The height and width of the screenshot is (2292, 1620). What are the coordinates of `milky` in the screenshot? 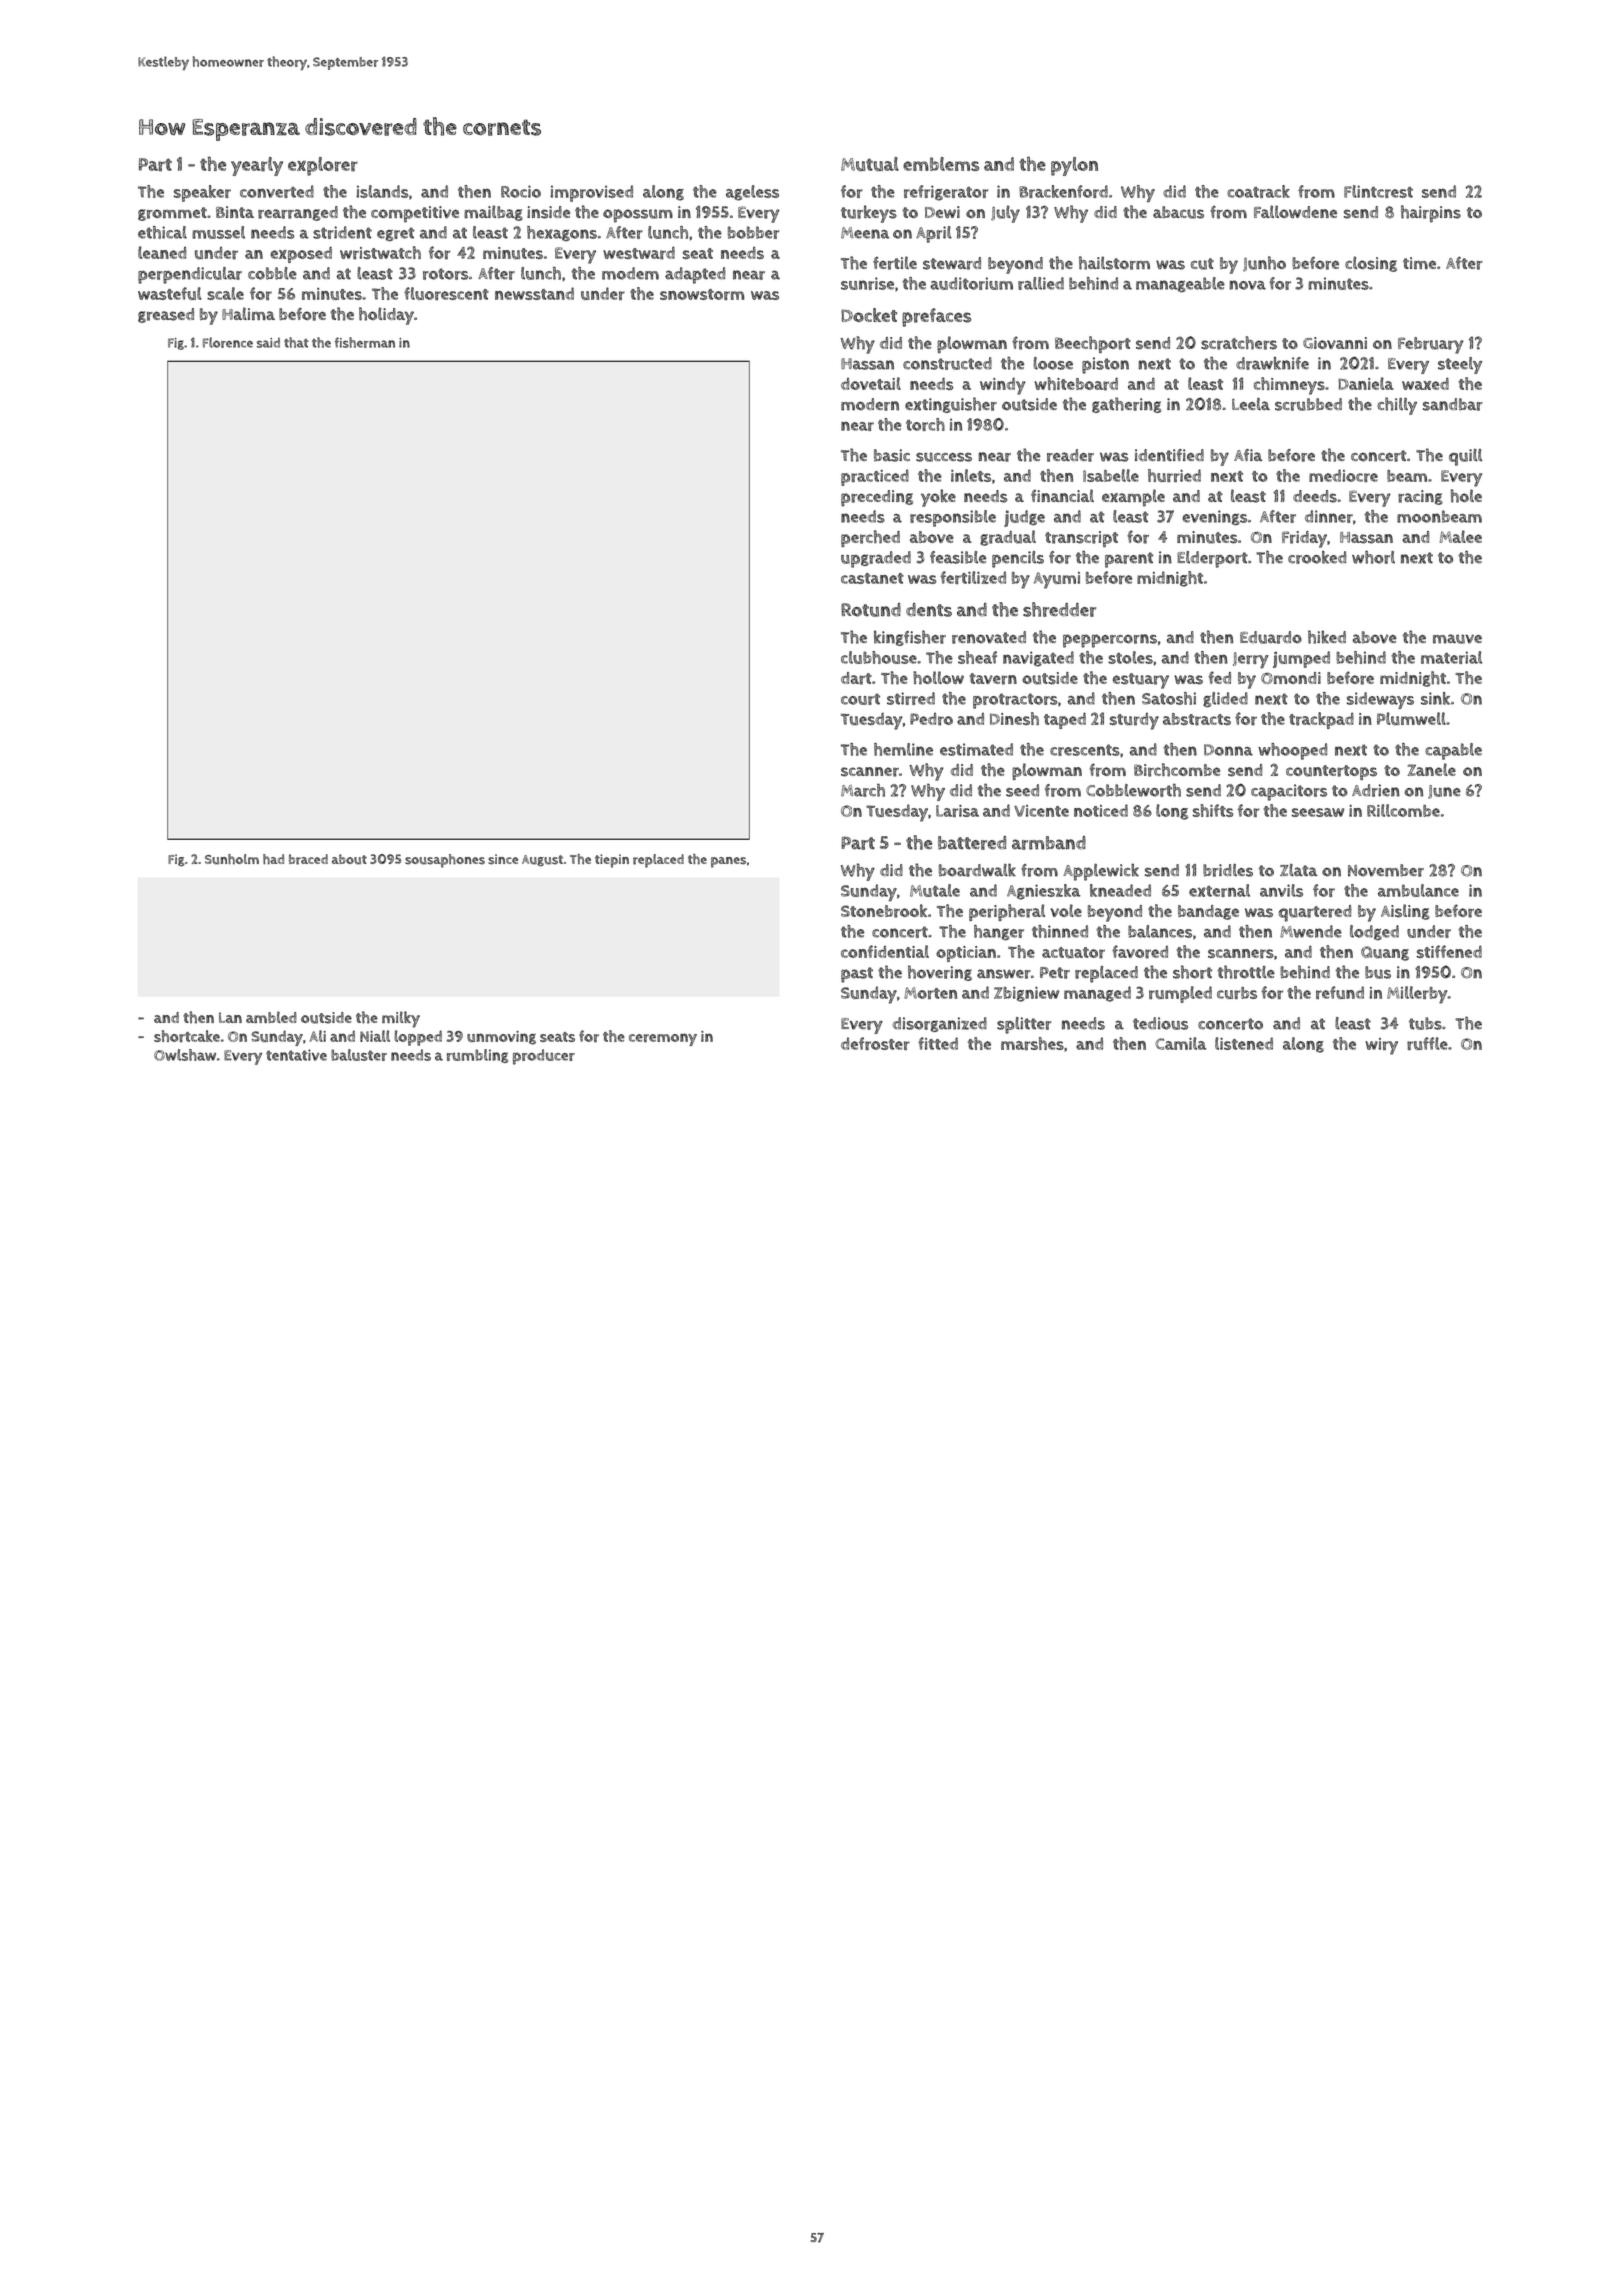 It's located at (401, 1019).
